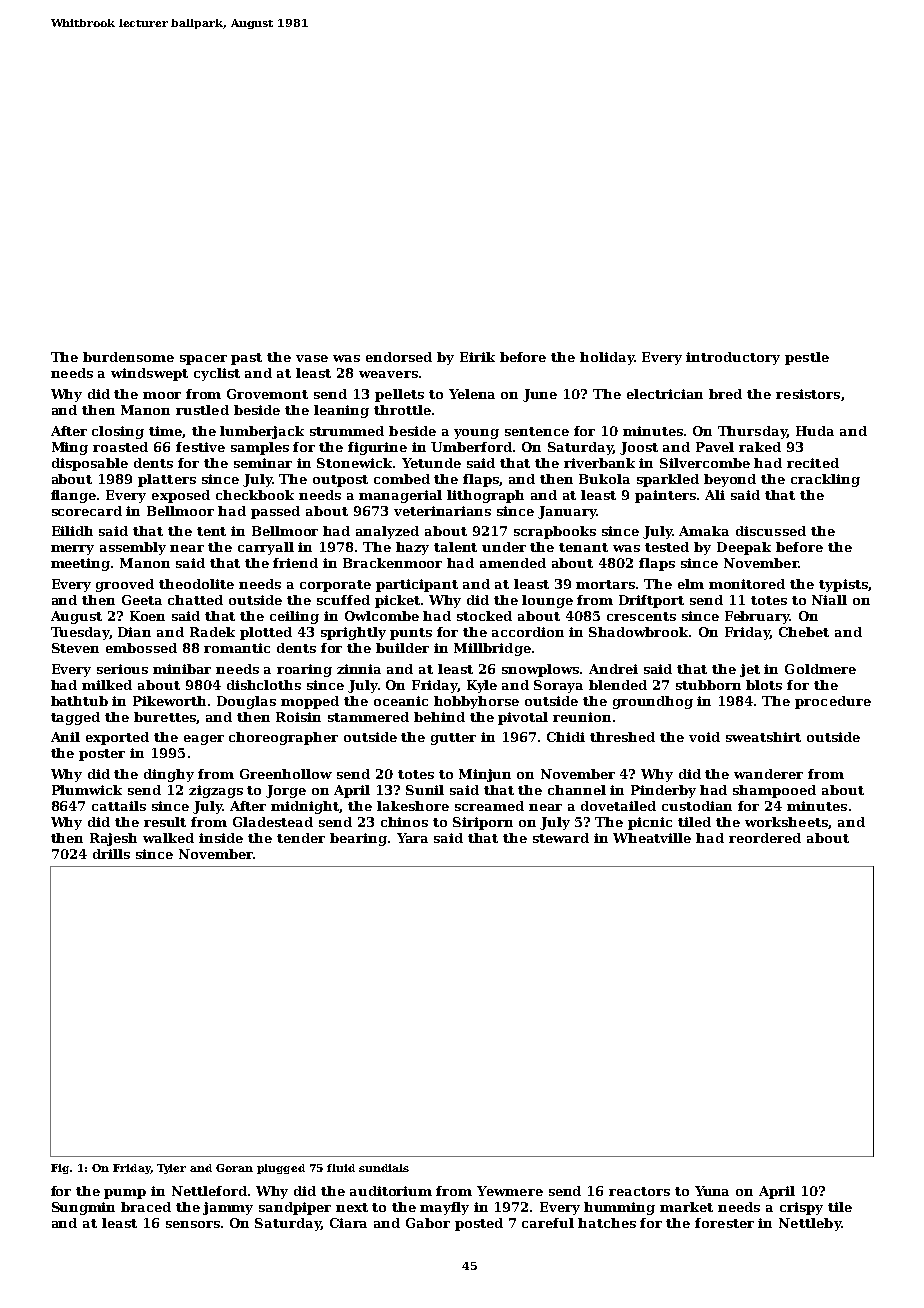 The height and width of the screenshot is (1308, 924). Describe the element at coordinates (111, 854) in the screenshot. I see `drills` at that location.
